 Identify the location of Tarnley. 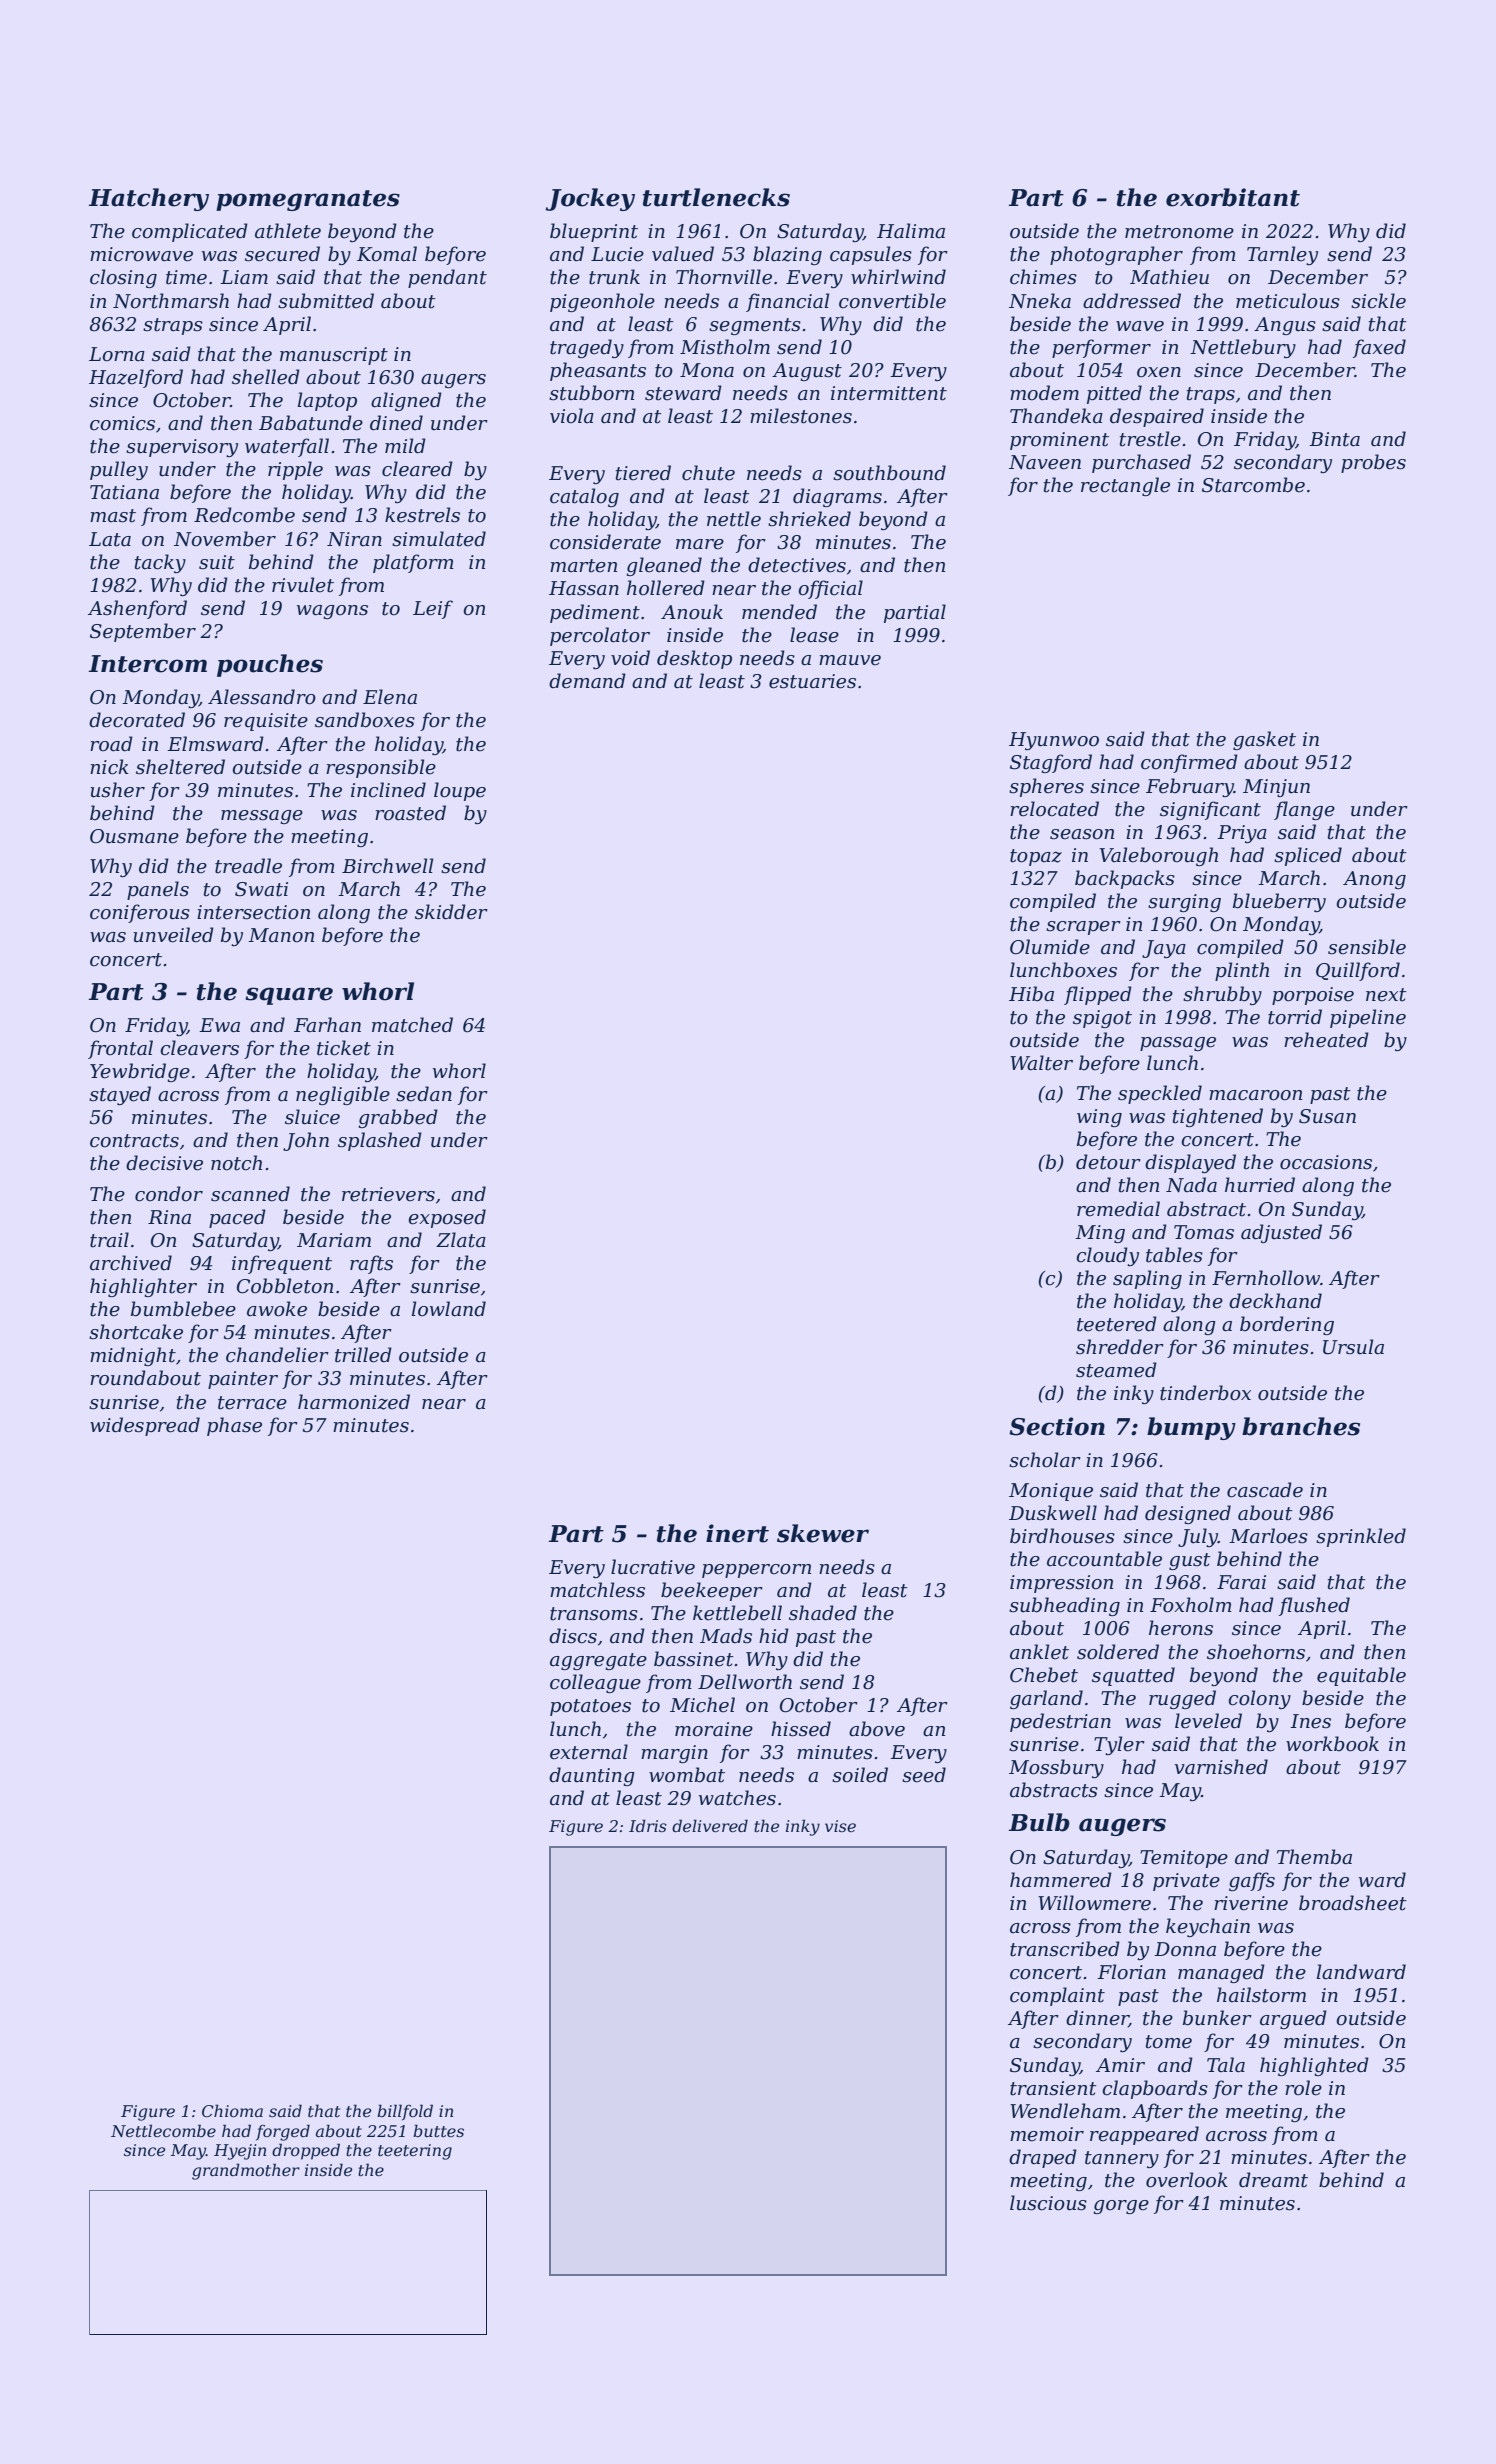
(1282, 255).
